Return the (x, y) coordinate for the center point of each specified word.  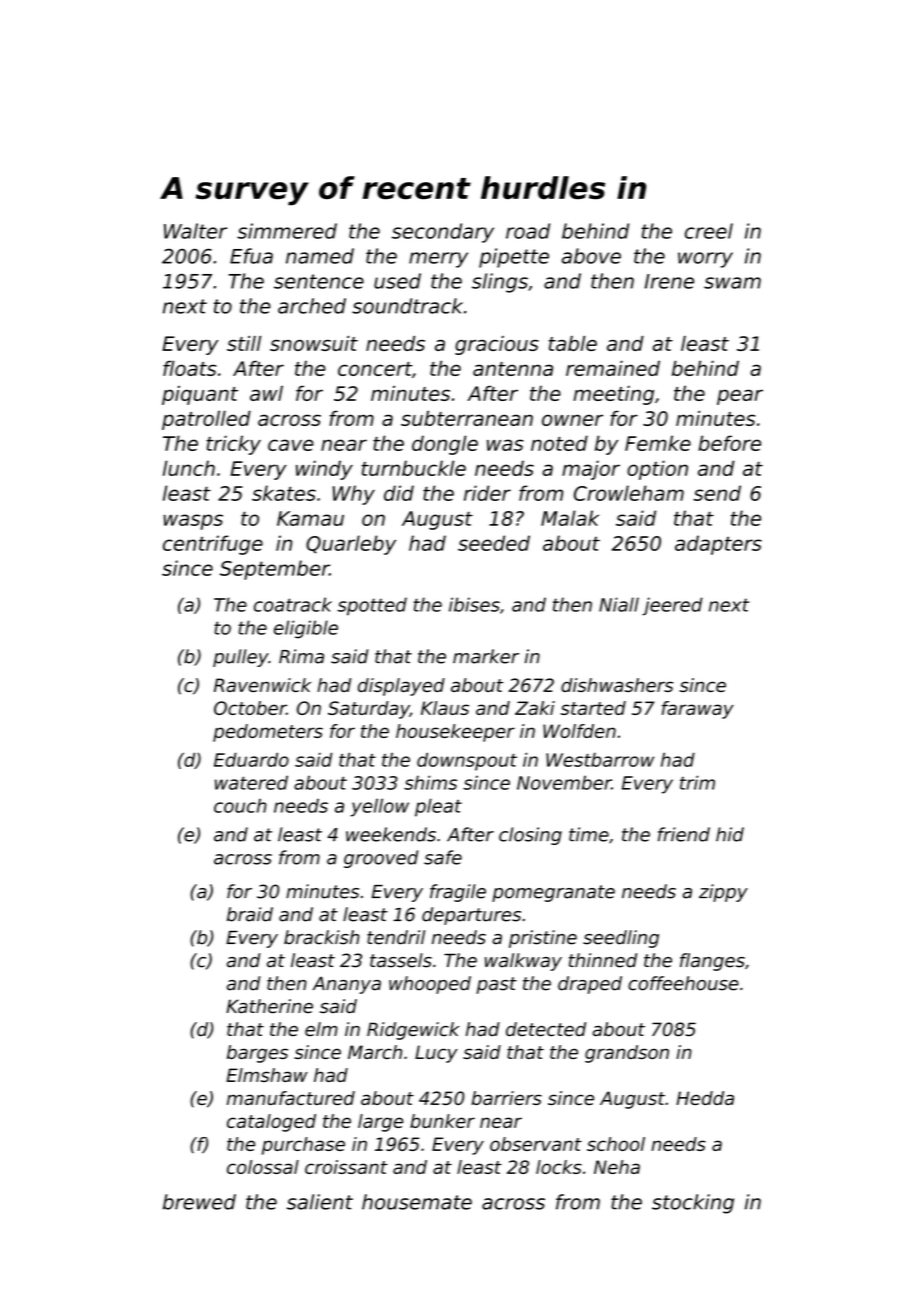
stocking (693, 1204)
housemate (417, 1202)
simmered (287, 231)
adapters (718, 545)
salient (320, 1202)
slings (500, 283)
